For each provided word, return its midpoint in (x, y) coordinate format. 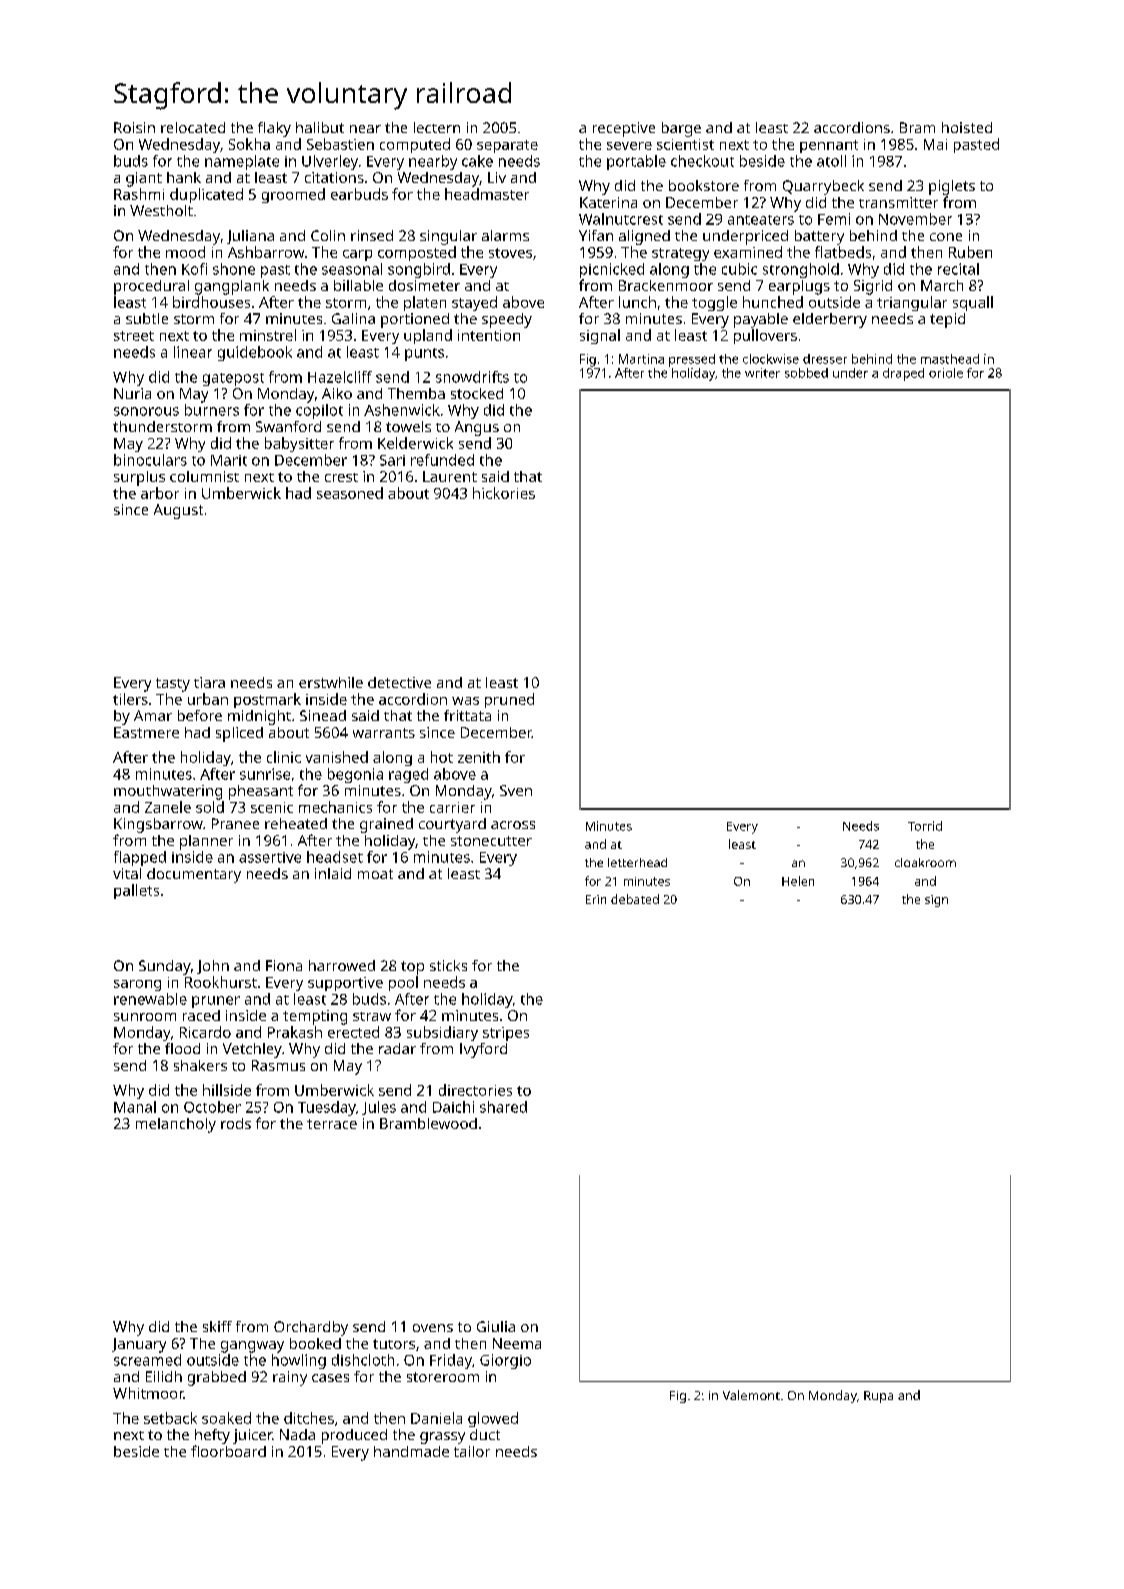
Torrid (925, 826)
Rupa (878, 1397)
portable (636, 162)
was (465, 701)
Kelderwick (415, 443)
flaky (274, 129)
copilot (319, 411)
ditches (309, 1418)
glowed (493, 1419)
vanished (337, 757)
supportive (345, 984)
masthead (950, 359)
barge (681, 129)
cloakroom (925, 862)
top (412, 968)
